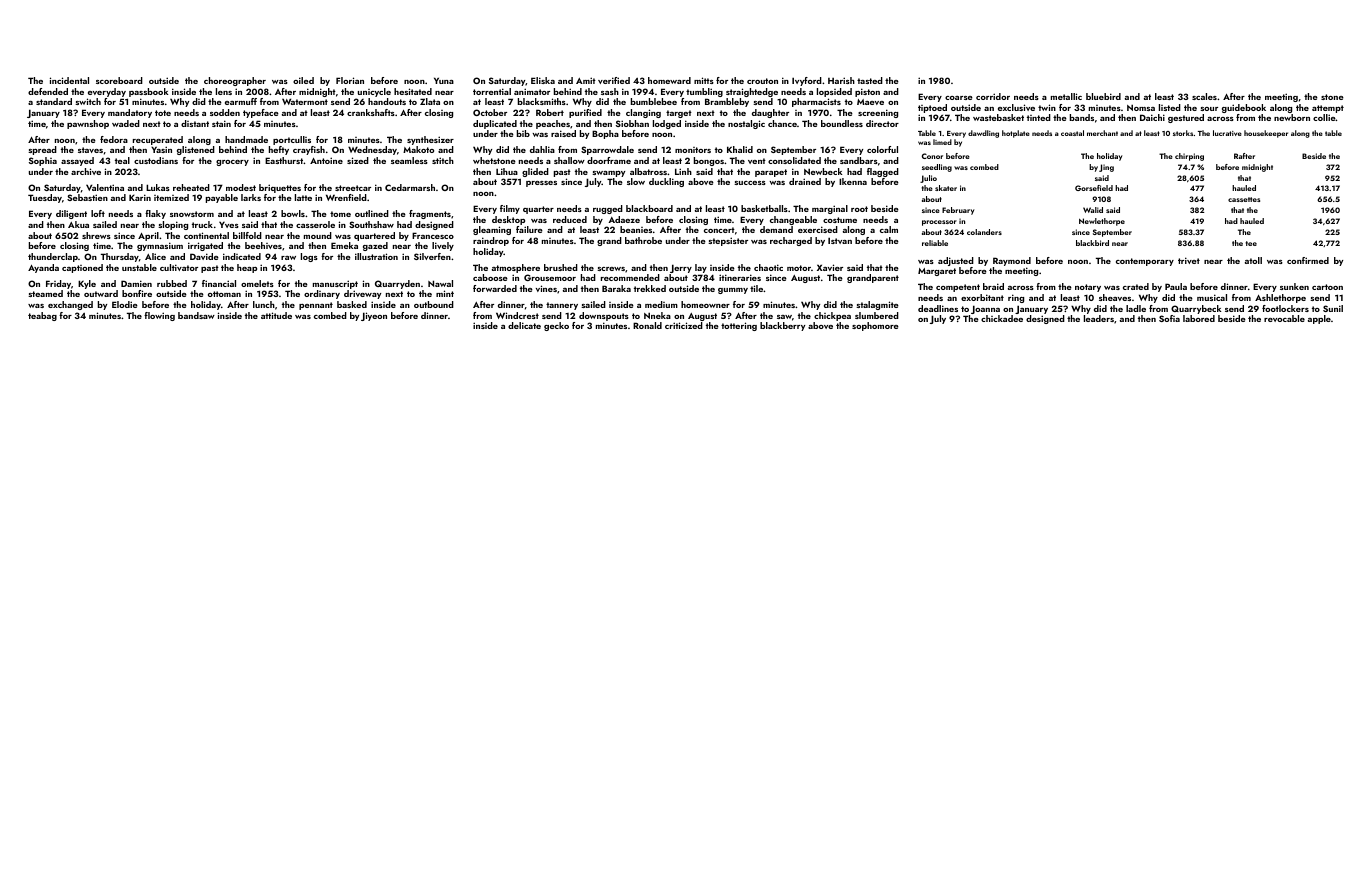 Image resolution: width=1372 pixels, height=887 pixels. Describe the element at coordinates (261, 113) in the document. I see `typeface` at that location.
